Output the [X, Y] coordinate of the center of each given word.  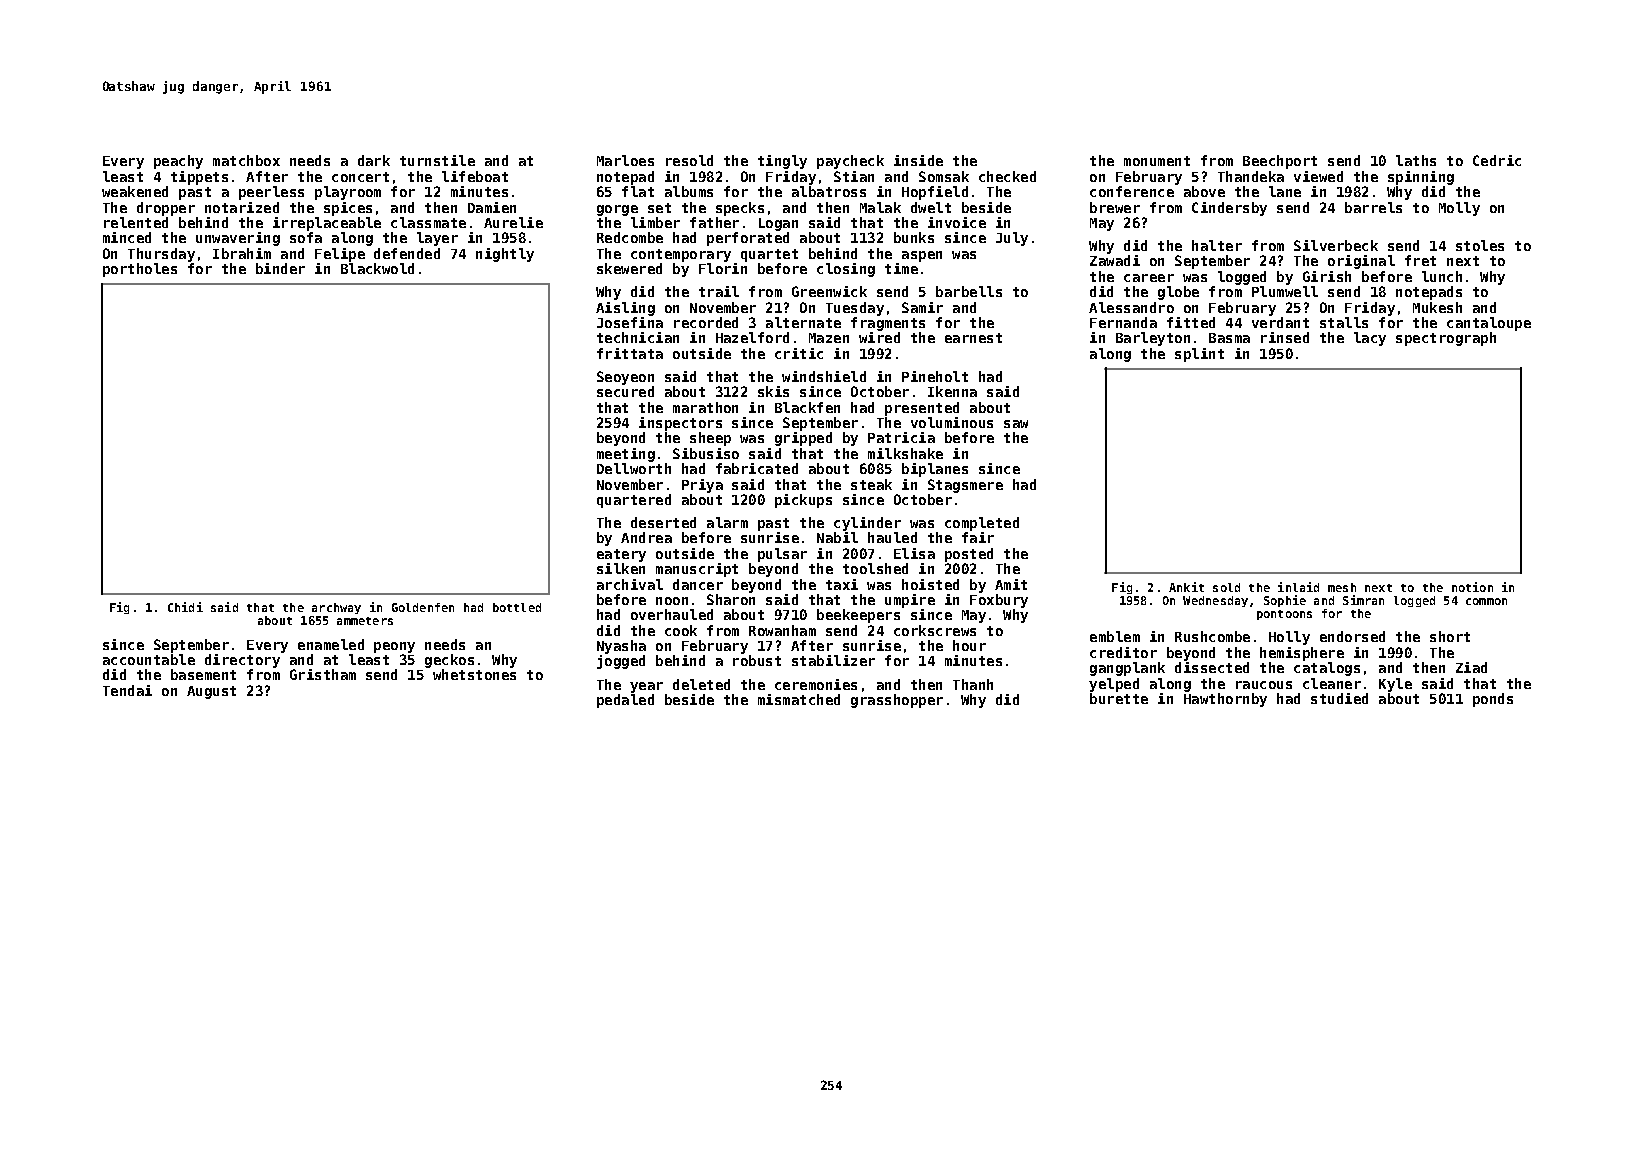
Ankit [1186, 587]
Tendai [127, 690]
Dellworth [634, 468]
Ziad [1471, 667]
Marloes [625, 160]
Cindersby [1229, 209]
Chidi [185, 607]
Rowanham [782, 630]
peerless [271, 193]
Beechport [1280, 162]
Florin [723, 268]
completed [982, 524]
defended [407, 253]
